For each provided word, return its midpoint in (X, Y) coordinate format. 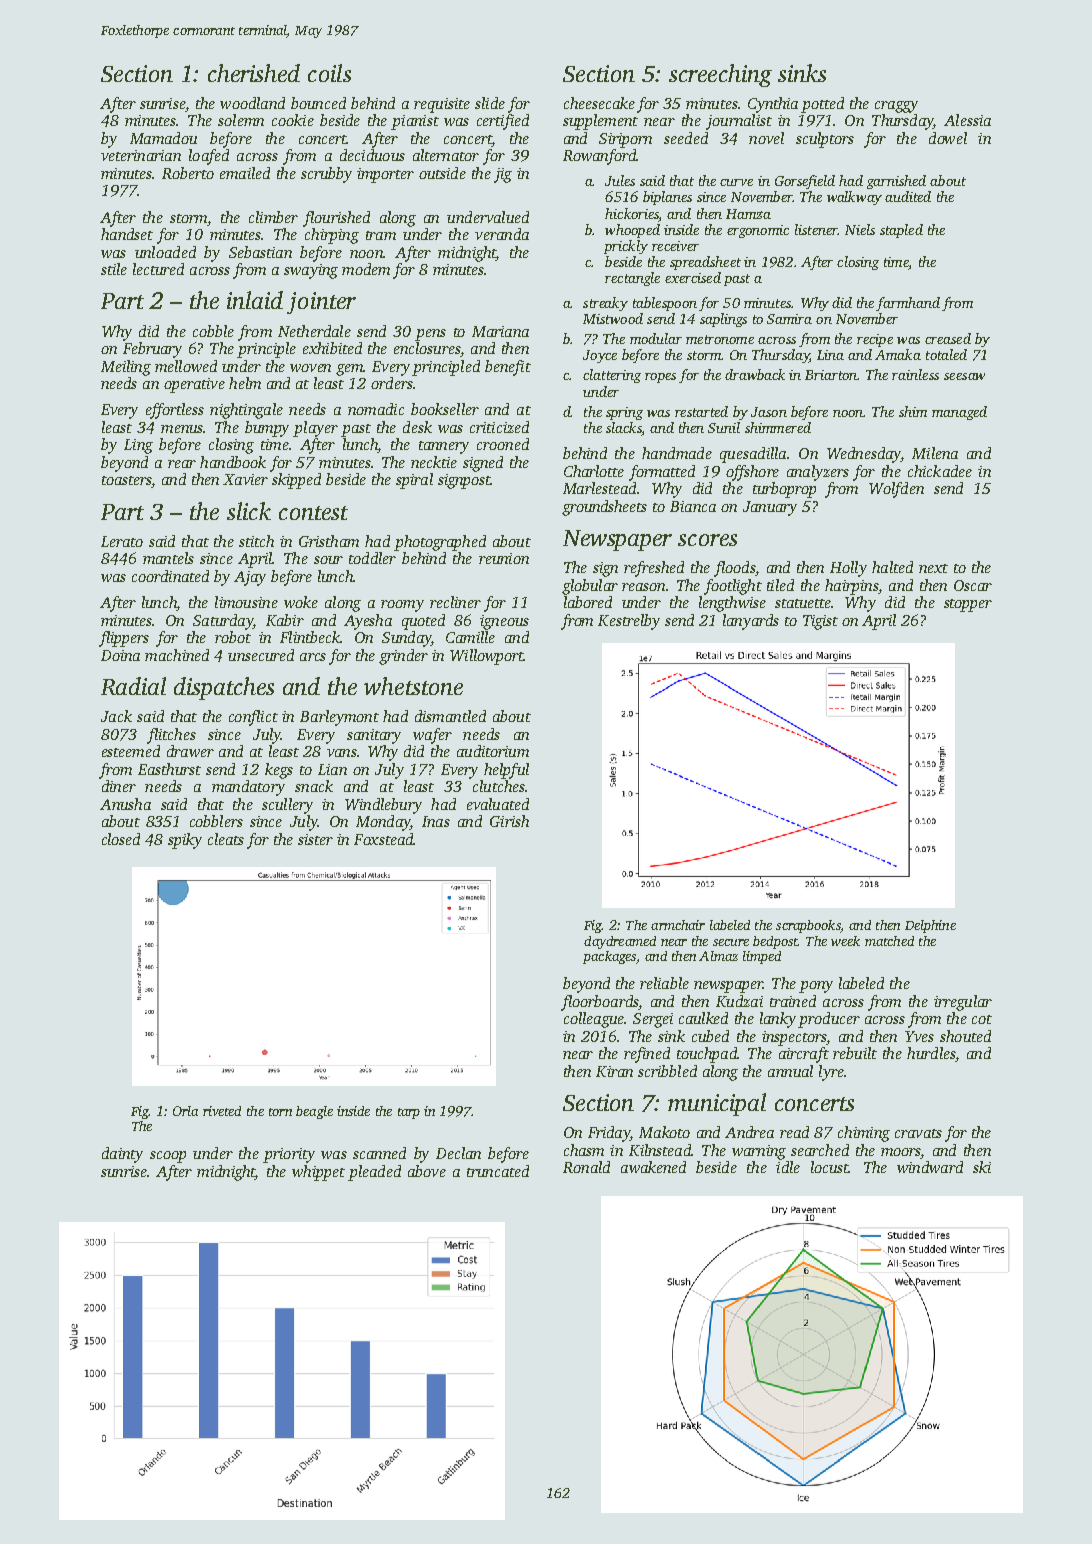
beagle (314, 1112)
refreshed (654, 569)
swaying (311, 271)
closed (121, 839)
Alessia (967, 120)
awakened (653, 1167)
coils (329, 73)
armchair (678, 925)
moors (901, 1153)
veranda (502, 234)
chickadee (940, 471)
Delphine (930, 926)
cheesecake (599, 103)
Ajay (250, 578)
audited (908, 196)
